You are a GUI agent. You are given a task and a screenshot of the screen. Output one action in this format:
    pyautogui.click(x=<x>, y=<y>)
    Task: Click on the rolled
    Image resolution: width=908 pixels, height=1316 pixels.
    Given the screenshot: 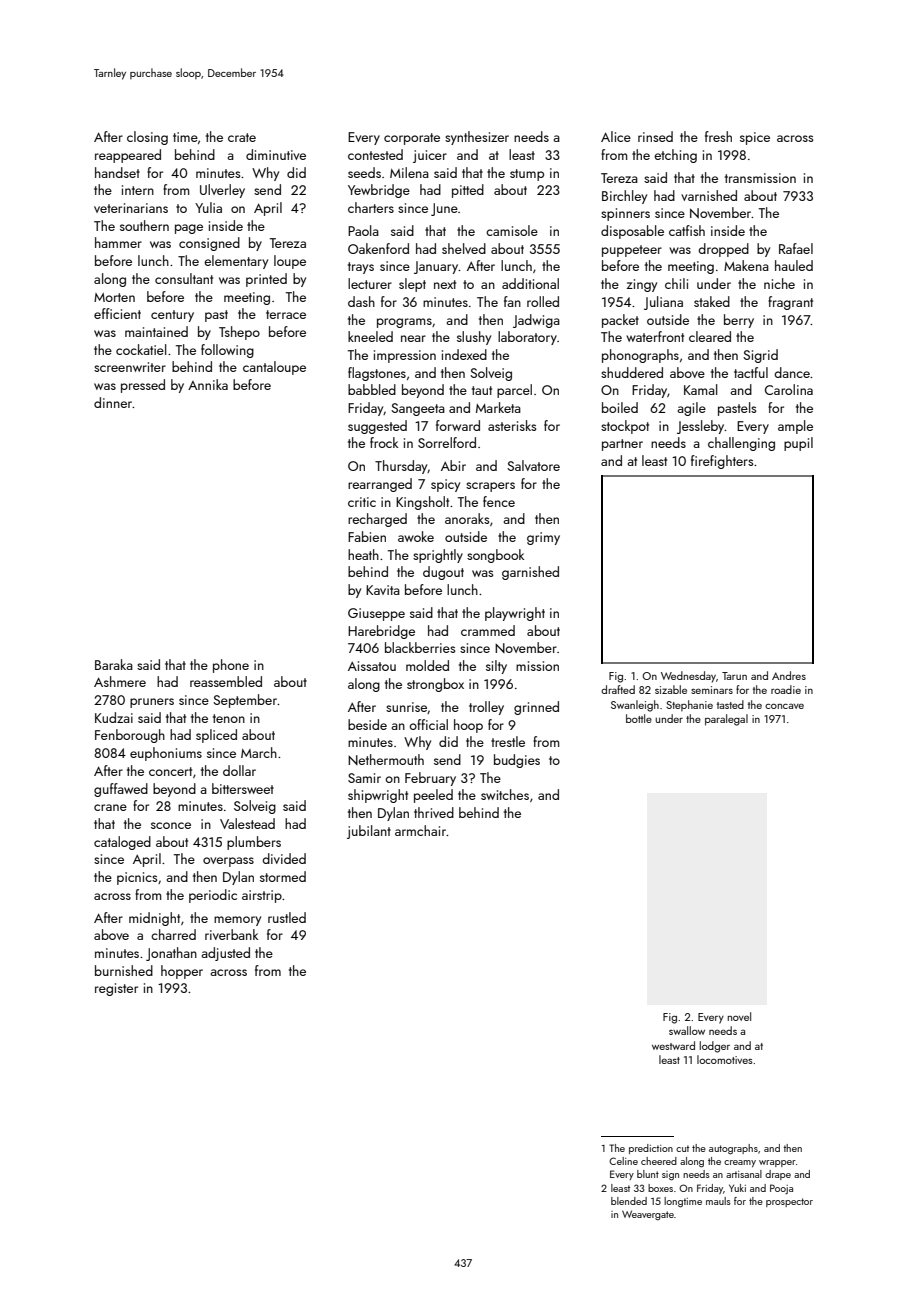 What is the action you would take?
    pyautogui.click(x=543, y=301)
